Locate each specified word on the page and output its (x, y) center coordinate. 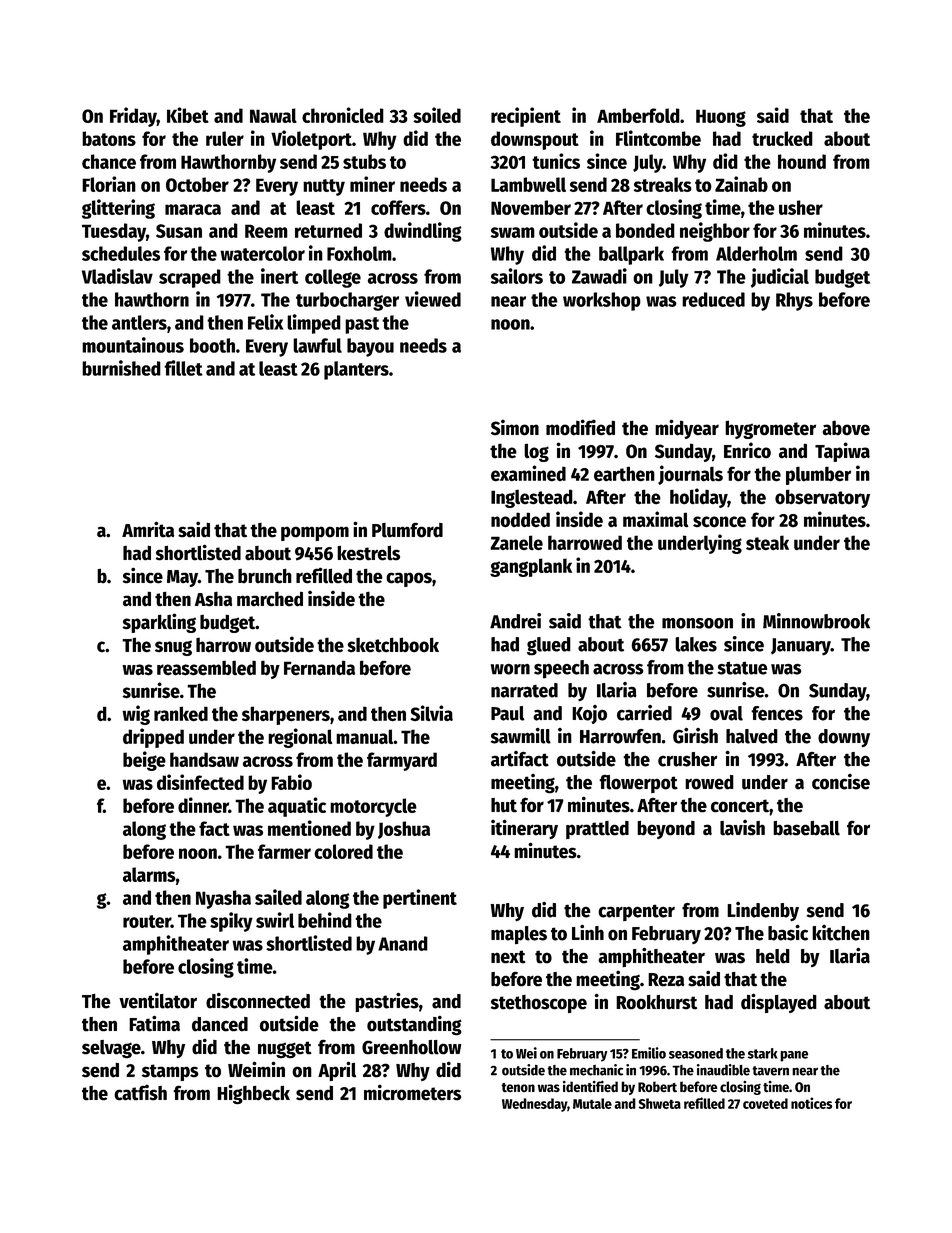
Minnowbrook (816, 621)
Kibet (188, 115)
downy (844, 738)
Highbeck (253, 1094)
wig (136, 715)
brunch (265, 576)
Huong (721, 118)
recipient (526, 117)
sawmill (521, 736)
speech (561, 669)
